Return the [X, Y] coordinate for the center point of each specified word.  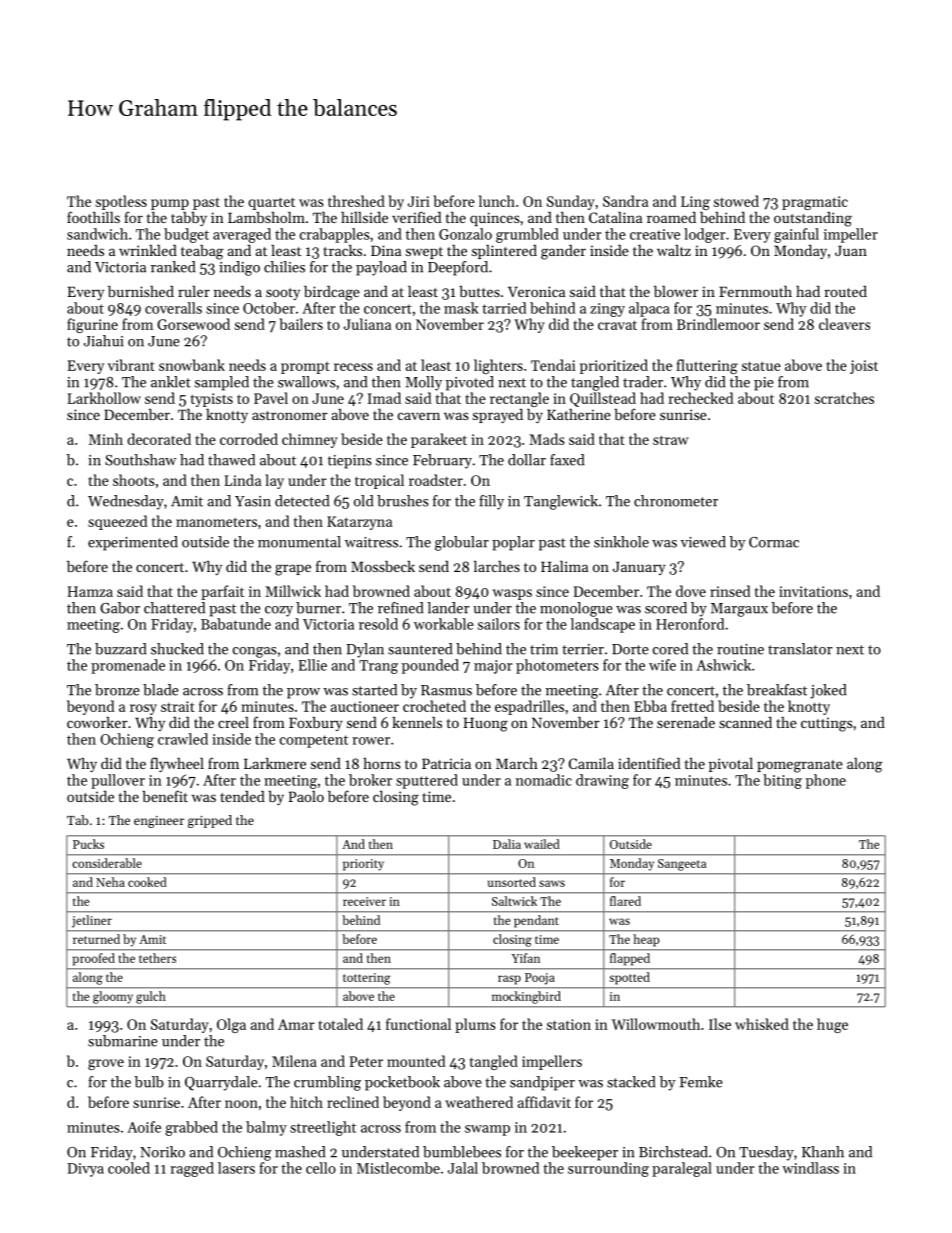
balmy [266, 1128]
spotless [121, 202]
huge [832, 1025]
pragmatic [815, 203]
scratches [844, 398]
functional [418, 1024]
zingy [608, 310]
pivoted [470, 383]
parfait [222, 592]
